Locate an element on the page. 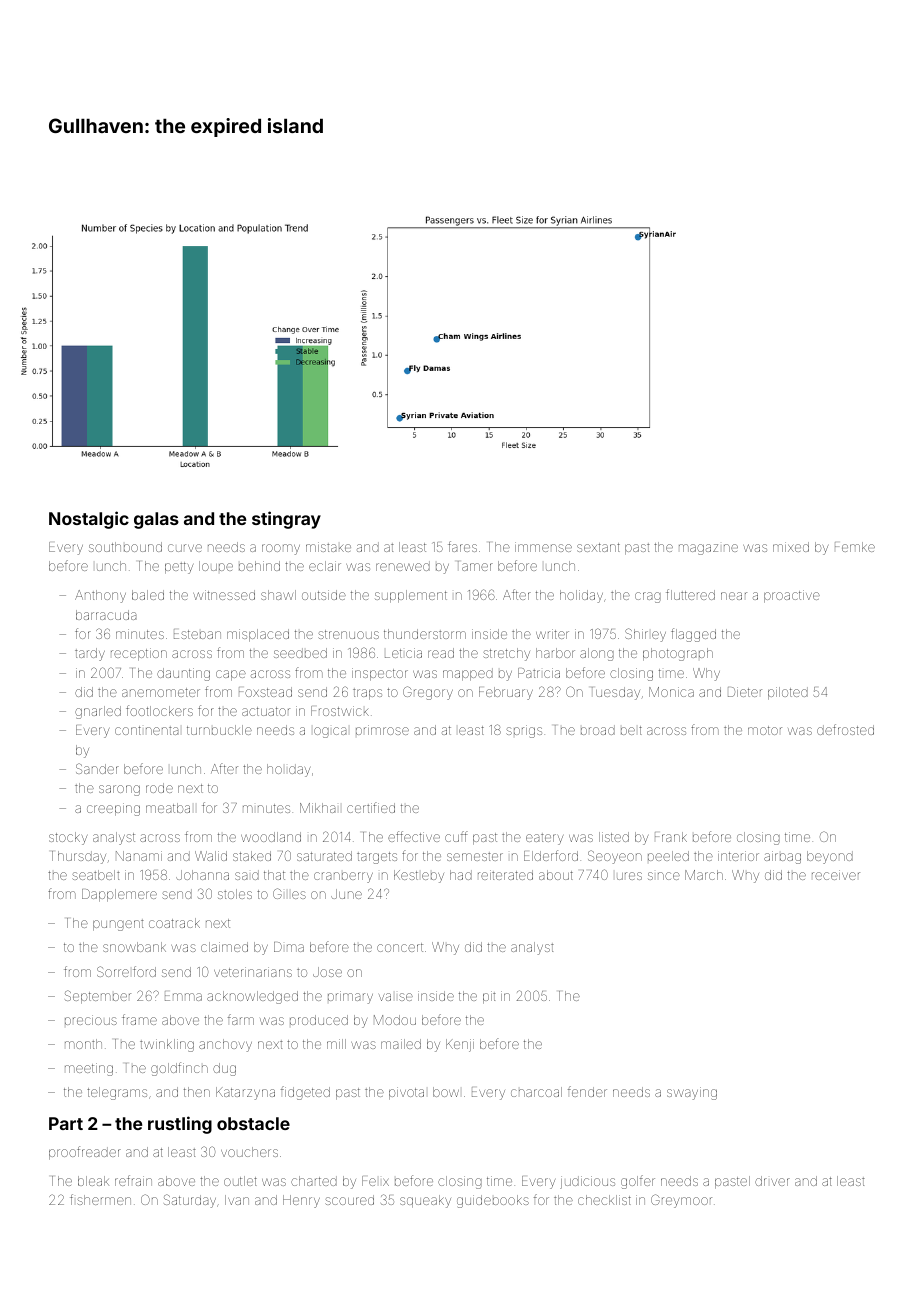 This page has height=1308, width=924. Sorrelford is located at coordinates (126, 971).
